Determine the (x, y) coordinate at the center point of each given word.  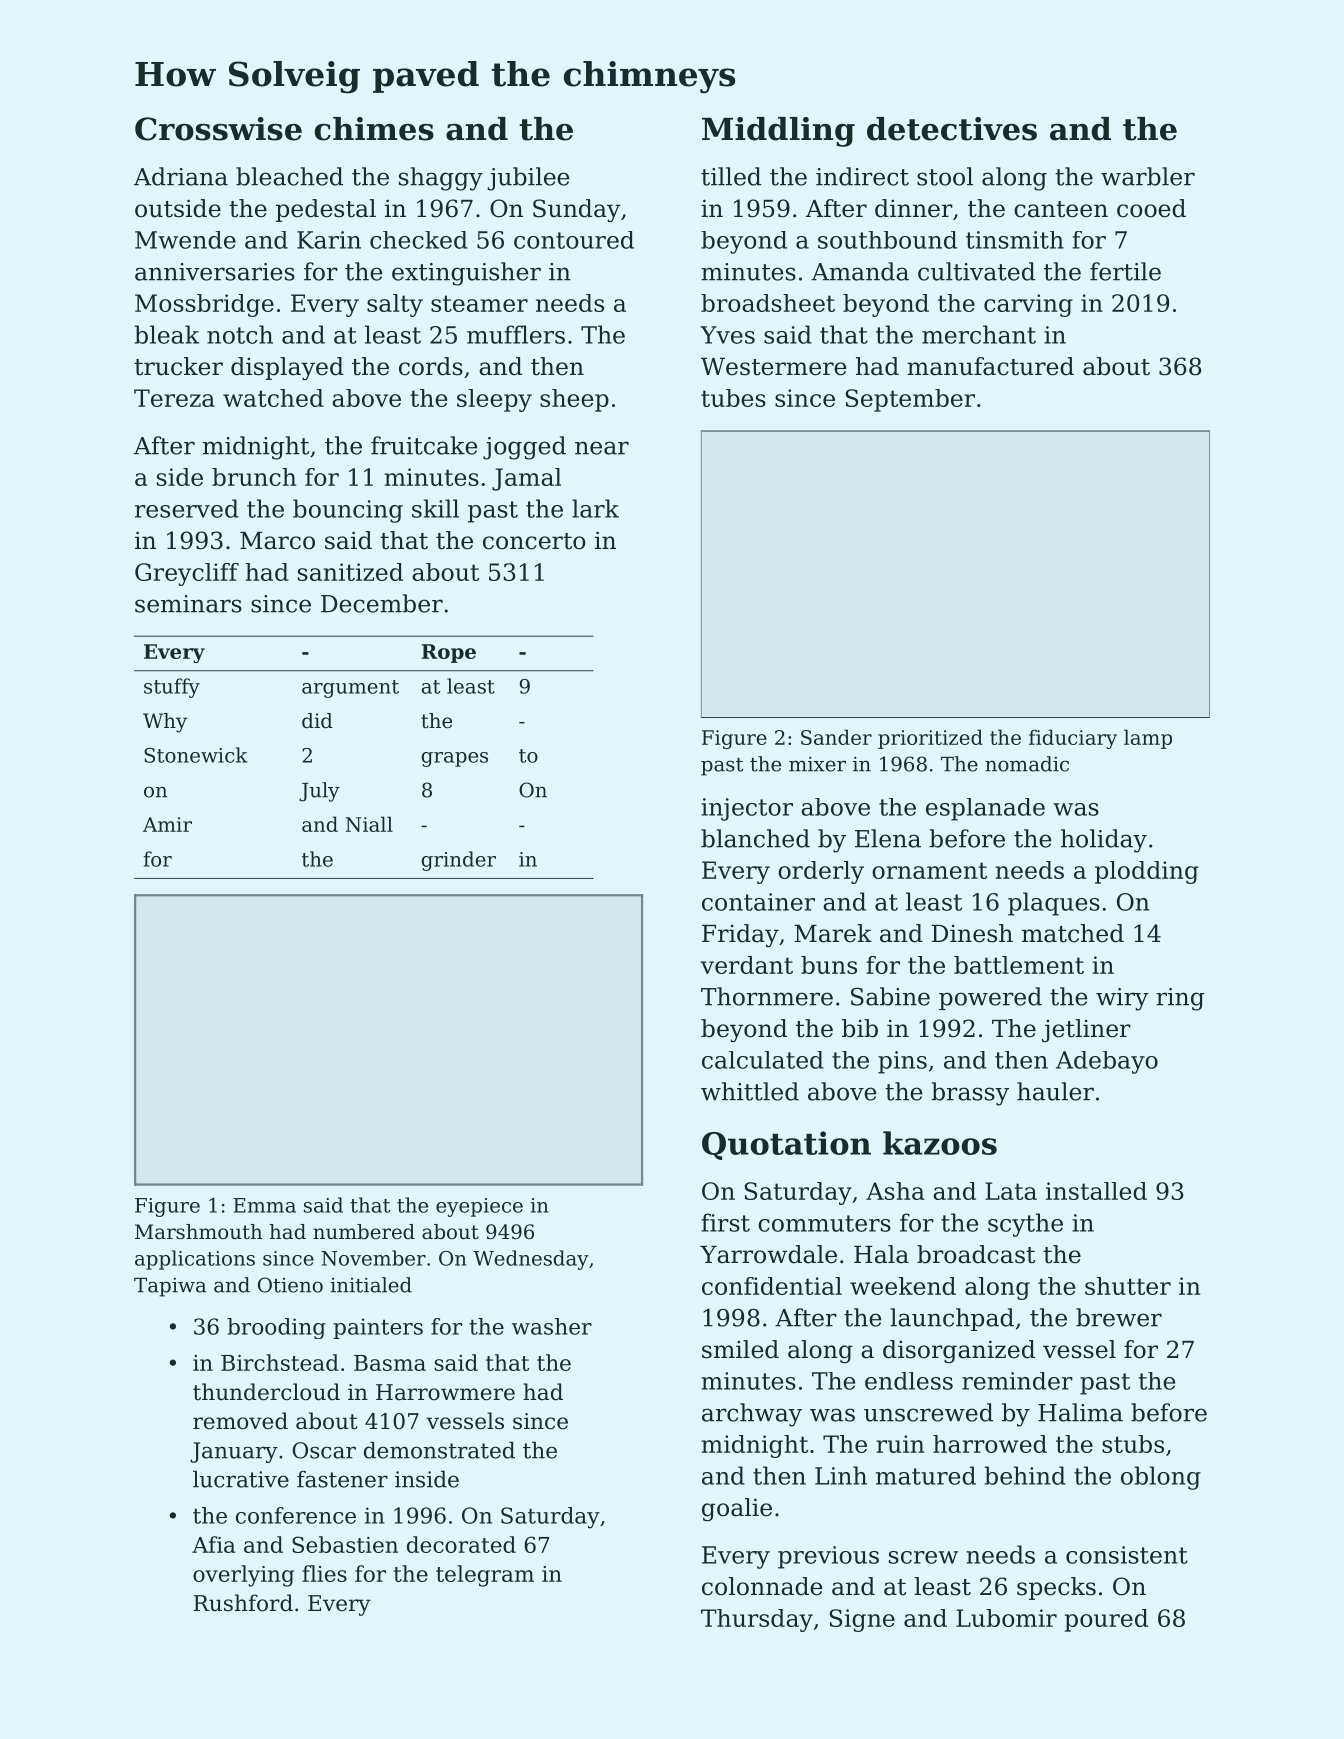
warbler (1148, 176)
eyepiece (479, 1207)
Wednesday (531, 1260)
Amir (167, 824)
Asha (895, 1191)
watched (273, 398)
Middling (778, 132)
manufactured (990, 366)
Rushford (243, 1603)
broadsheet (768, 303)
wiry (1122, 999)
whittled (750, 1091)
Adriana (181, 176)
